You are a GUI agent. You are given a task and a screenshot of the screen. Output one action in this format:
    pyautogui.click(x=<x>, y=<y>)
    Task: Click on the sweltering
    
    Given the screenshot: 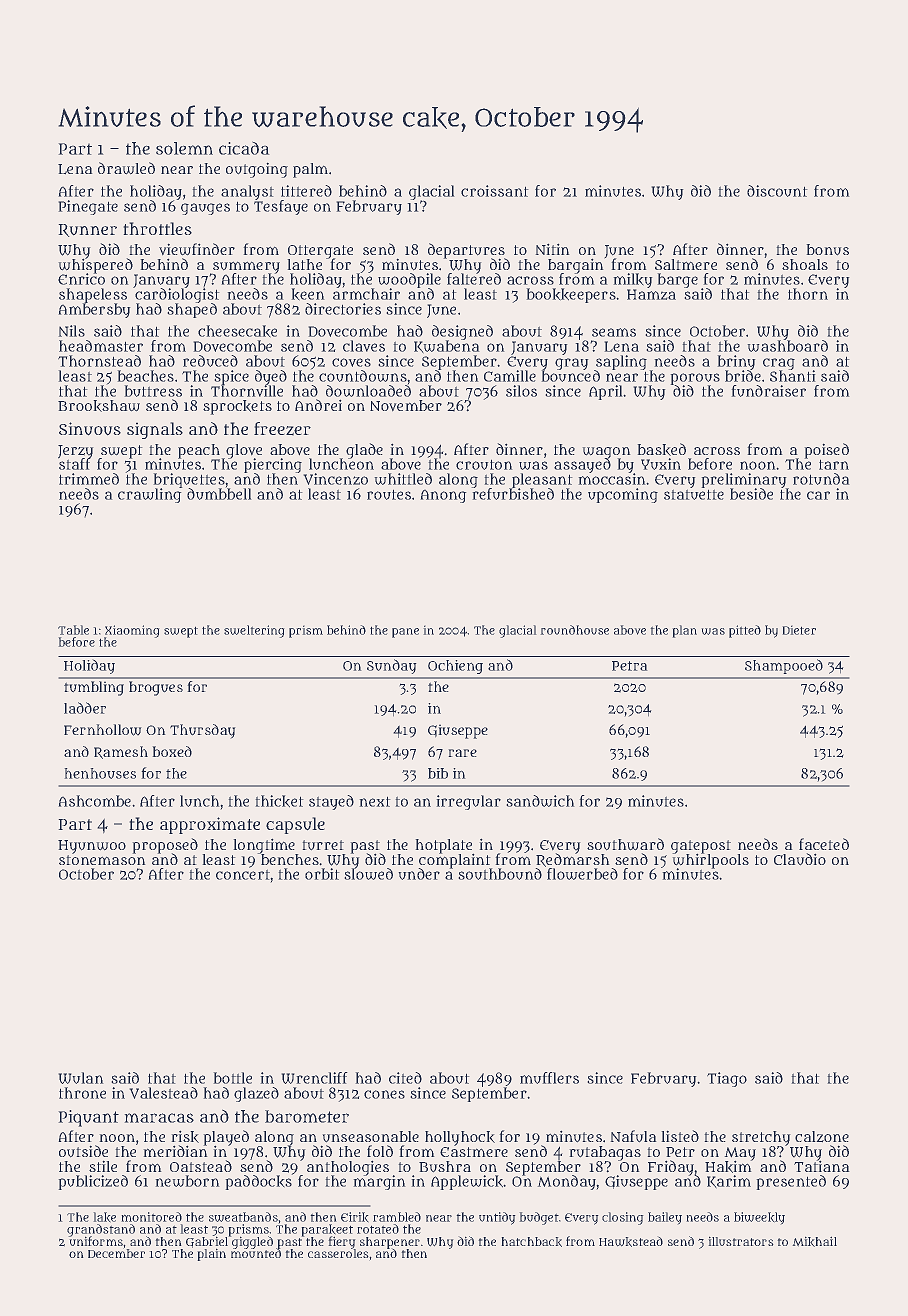 What is the action you would take?
    pyautogui.click(x=254, y=631)
